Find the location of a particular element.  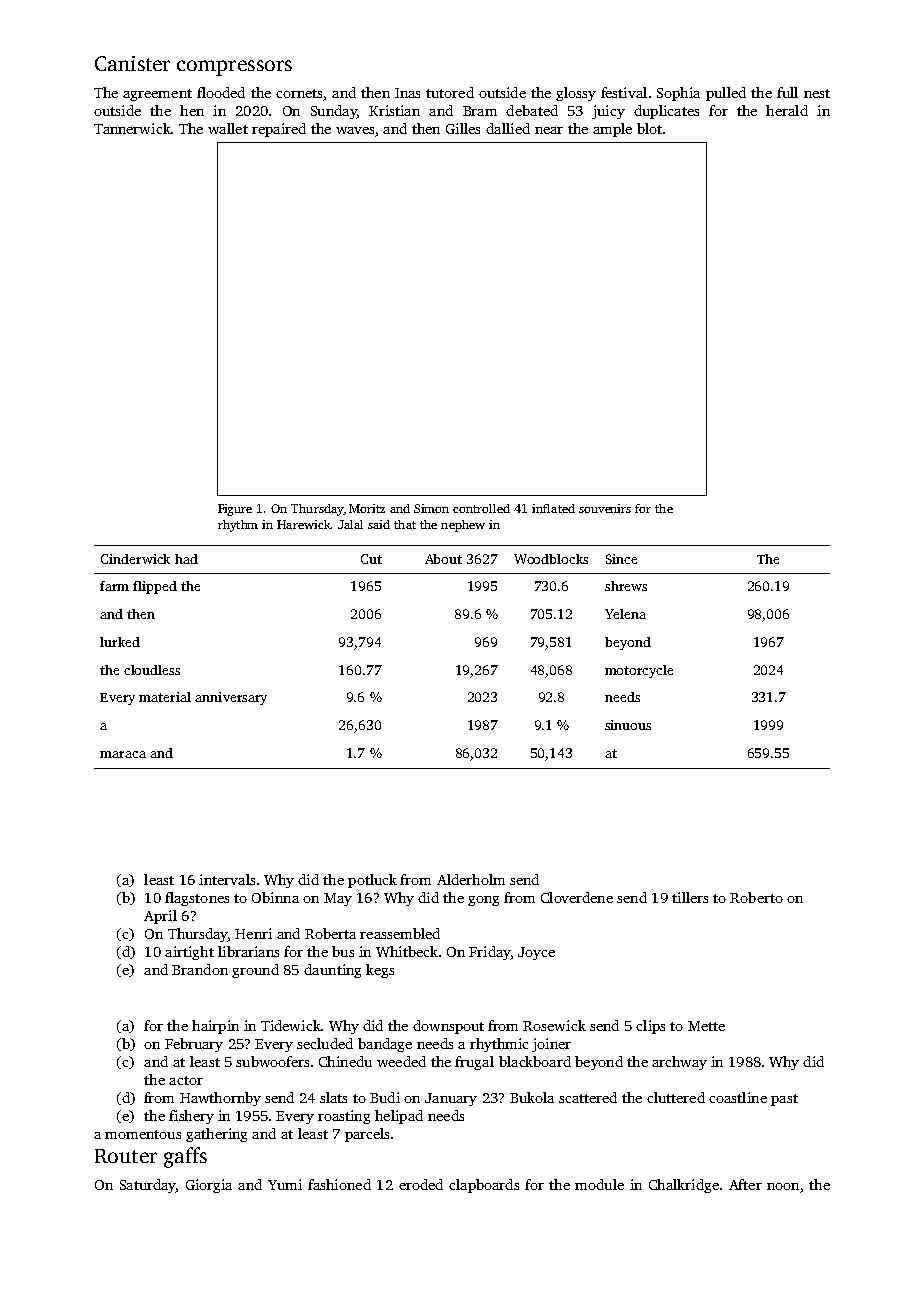

Moritz is located at coordinates (367, 508).
